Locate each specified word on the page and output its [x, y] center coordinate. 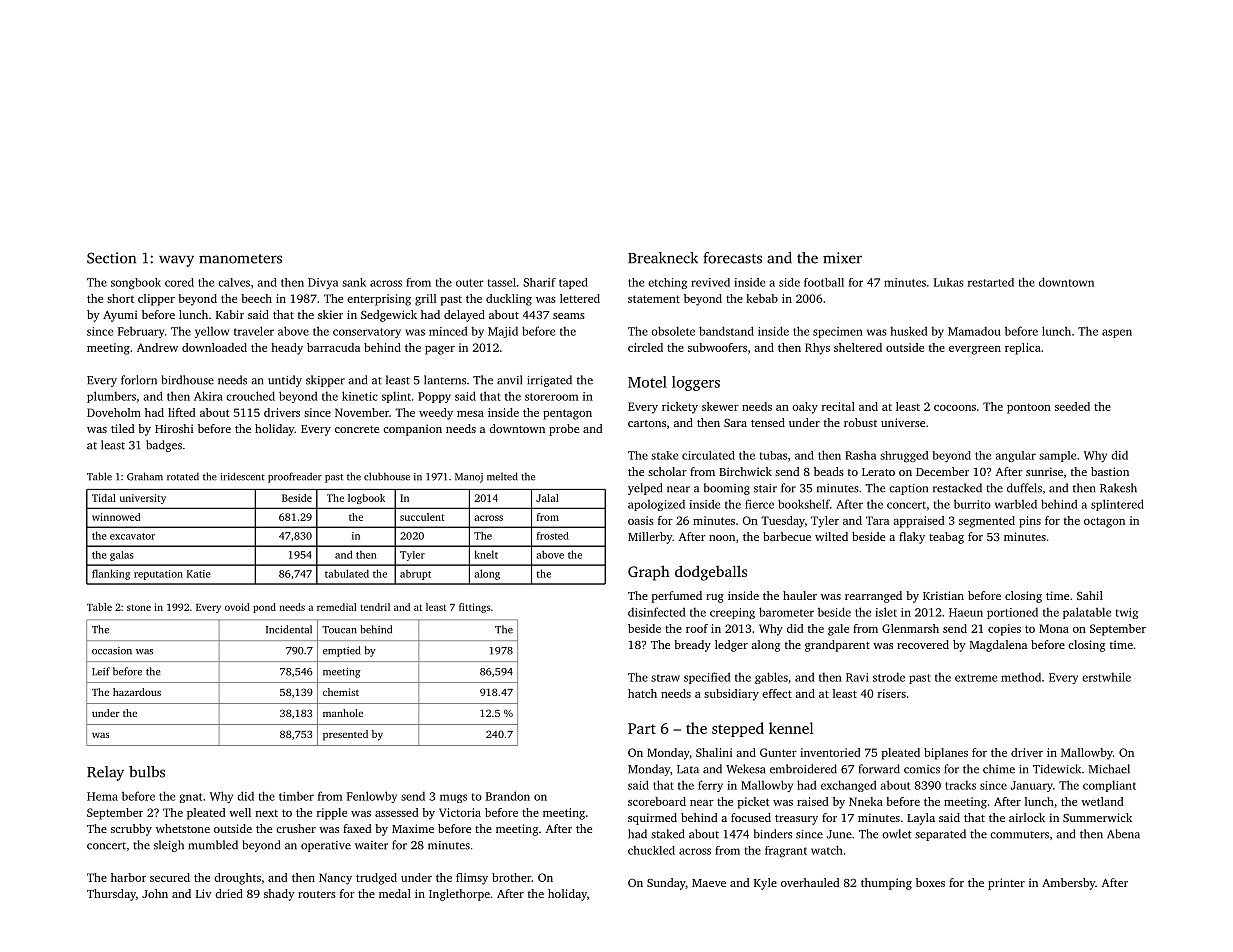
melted [502, 476]
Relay [105, 773]
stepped [738, 729]
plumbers [111, 397]
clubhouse [387, 476]
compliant [1109, 786]
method [1021, 677]
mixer [842, 258]
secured [170, 877]
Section [111, 258]
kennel [791, 728]
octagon [1104, 522]
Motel [647, 382]
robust [860, 422]
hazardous [137, 692]
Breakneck [663, 258]
